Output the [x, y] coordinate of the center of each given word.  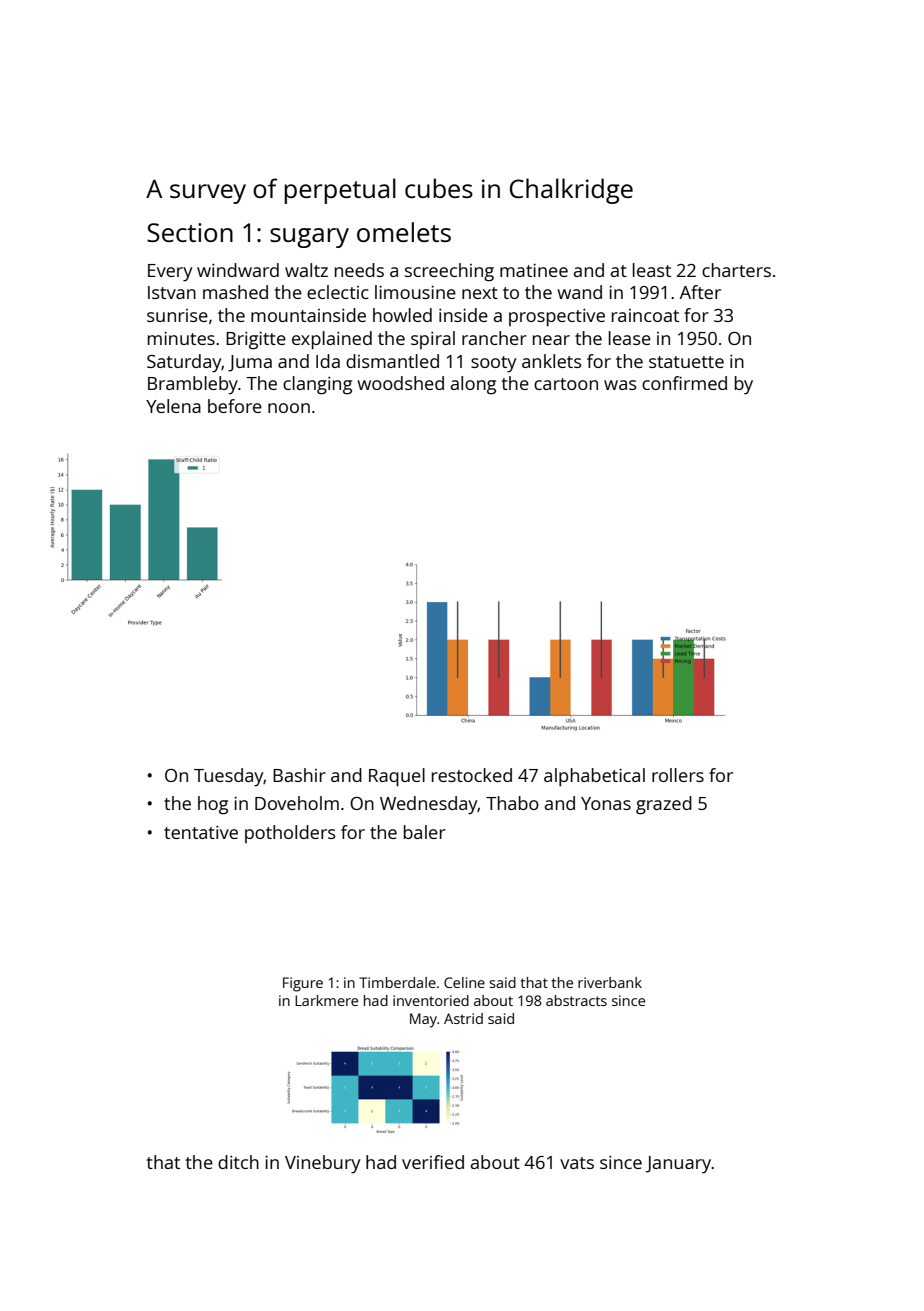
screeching [449, 272]
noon [289, 408]
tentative [201, 832]
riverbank [610, 982]
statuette [686, 362]
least [652, 270]
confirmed [684, 383]
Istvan [172, 292]
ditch [238, 1162]
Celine [464, 982]
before [235, 406]
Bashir [299, 775]
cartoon [566, 384]
